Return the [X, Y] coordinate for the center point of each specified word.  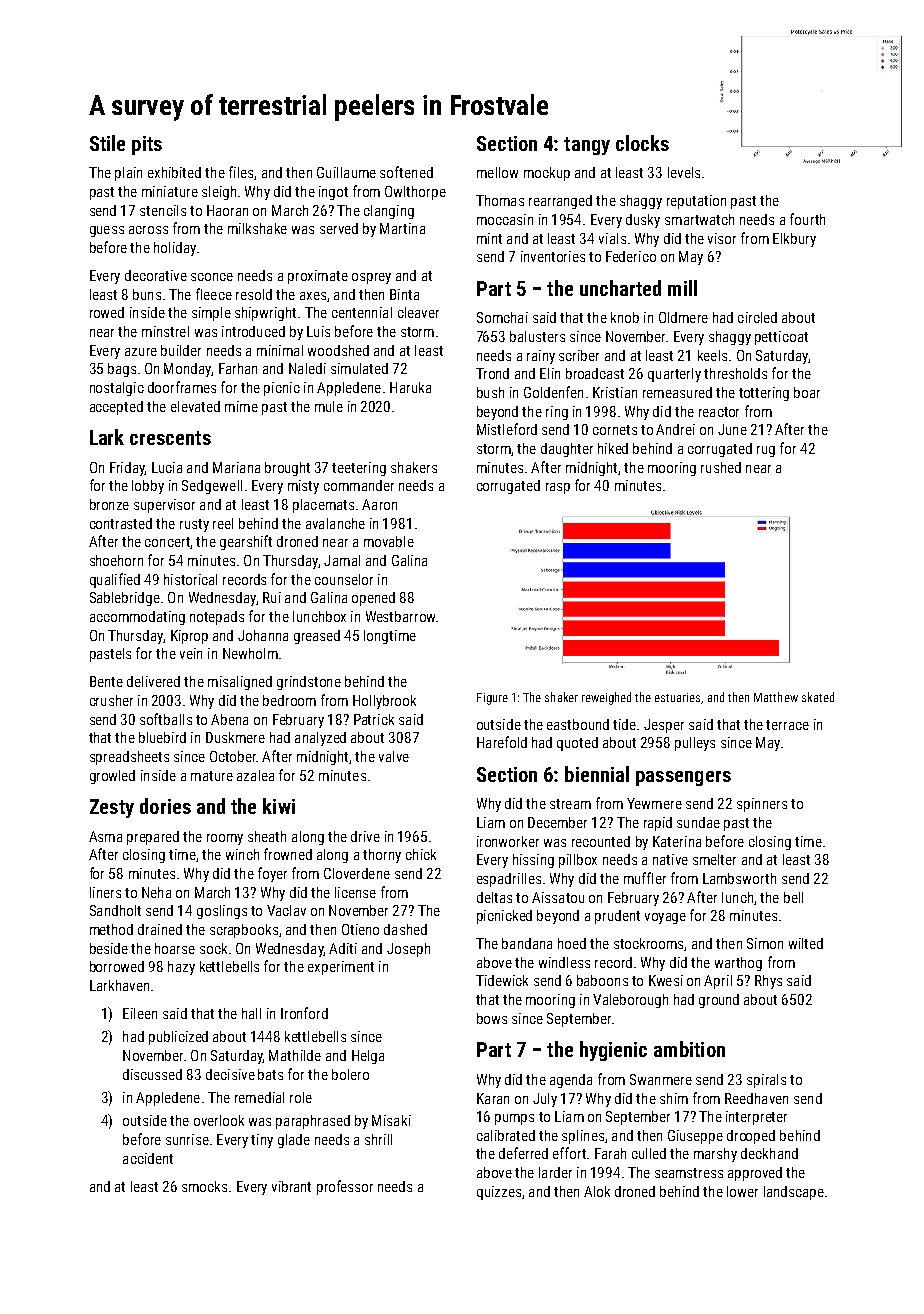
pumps [514, 1119]
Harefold [502, 742]
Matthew [776, 697]
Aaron [379, 504]
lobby [148, 487]
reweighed [606, 698]
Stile [107, 143]
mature [212, 776]
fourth [807, 219]
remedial [259, 1097]
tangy [587, 146]
